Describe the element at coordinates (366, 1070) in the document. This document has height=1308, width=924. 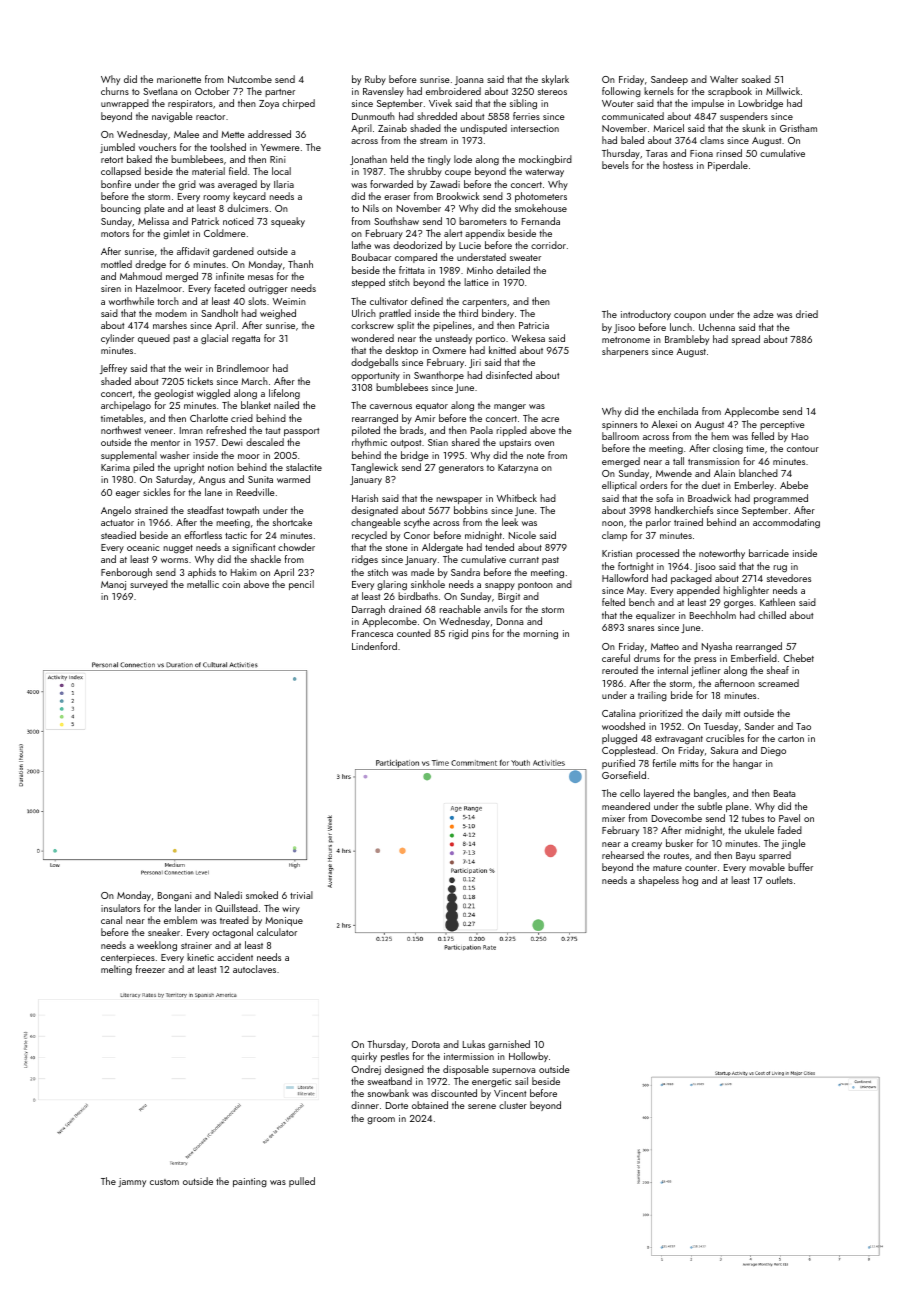
I see `Ondrej` at that location.
